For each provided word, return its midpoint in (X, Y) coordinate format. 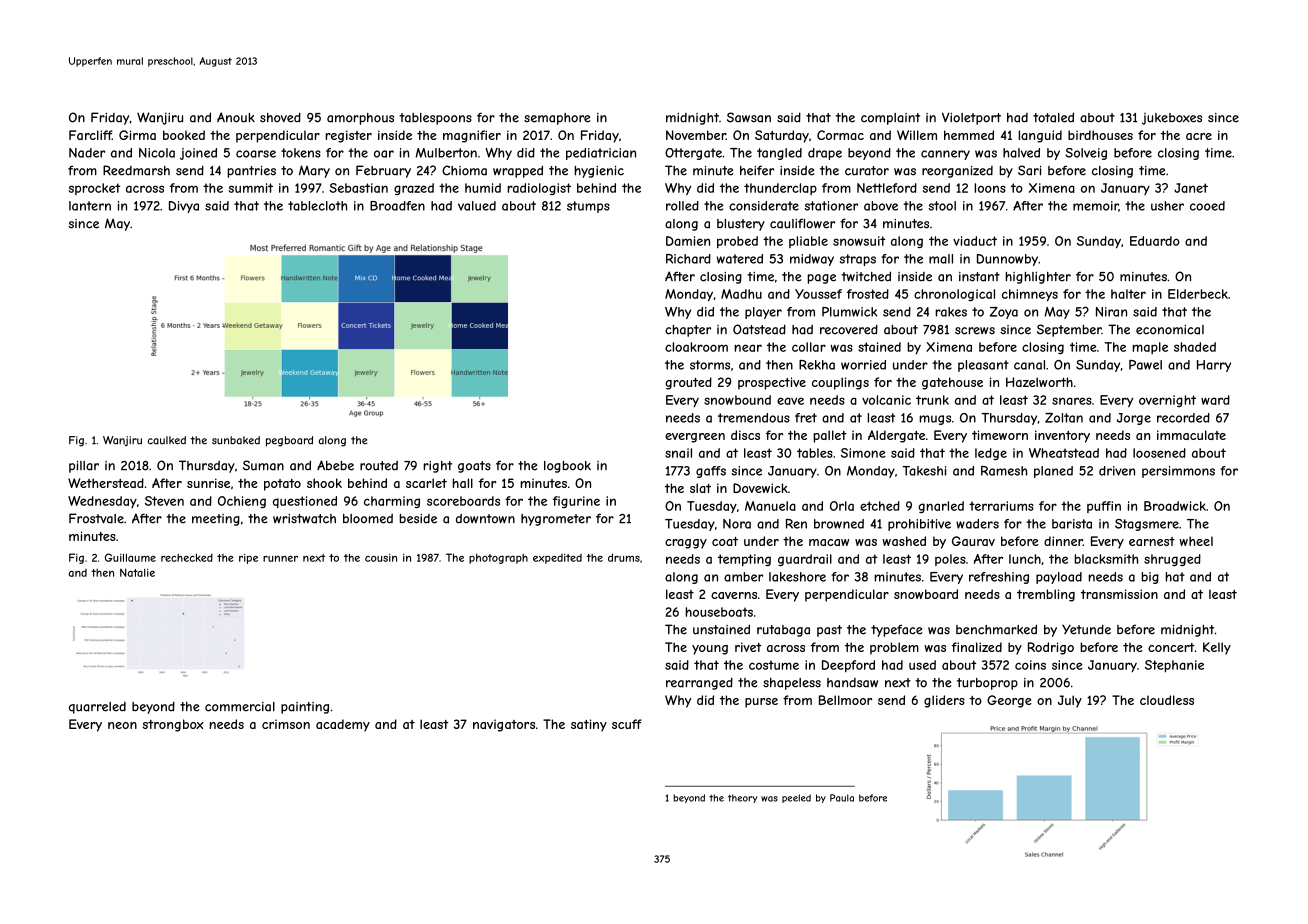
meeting (216, 520)
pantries (251, 172)
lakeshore (797, 577)
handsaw (852, 683)
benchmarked (996, 629)
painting (305, 708)
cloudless (1167, 700)
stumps (588, 207)
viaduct (975, 241)
